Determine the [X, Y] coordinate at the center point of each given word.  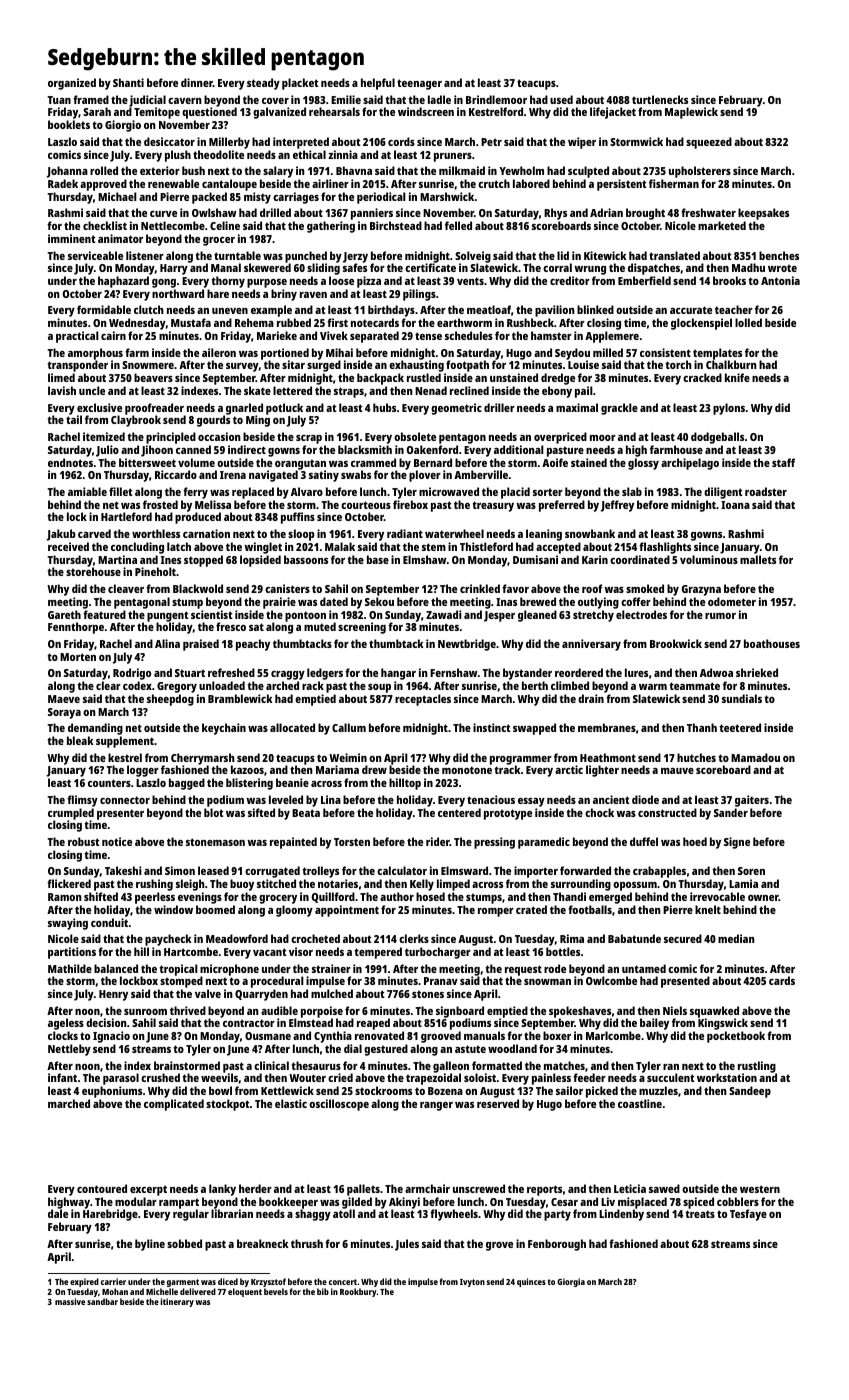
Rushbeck [530, 322]
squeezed [709, 143]
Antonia [780, 280]
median [736, 938]
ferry [195, 493]
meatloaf [489, 309]
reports [544, 1190]
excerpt [148, 1190]
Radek [63, 183]
